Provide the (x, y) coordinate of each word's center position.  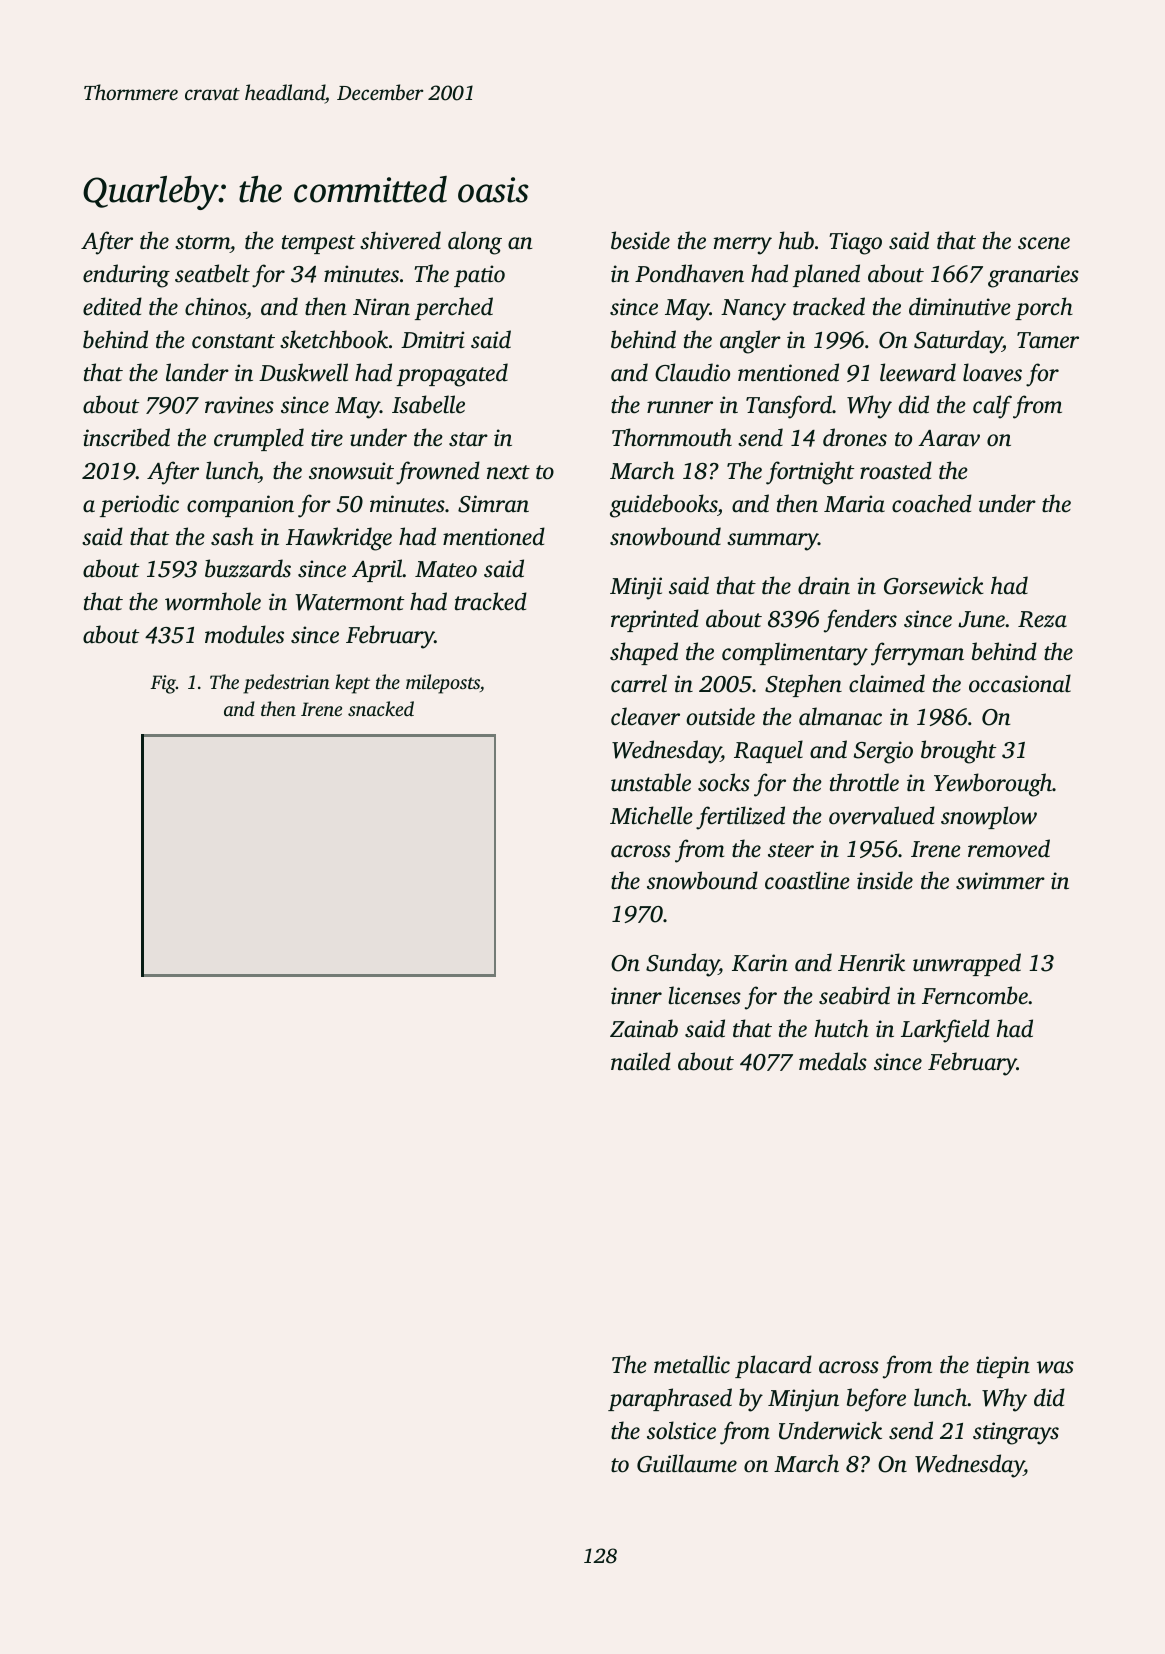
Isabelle (428, 404)
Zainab (644, 1028)
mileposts (443, 684)
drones (855, 437)
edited (112, 306)
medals (833, 1061)
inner (636, 996)
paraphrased (670, 1399)
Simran (493, 504)
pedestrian (286, 684)
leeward (918, 372)
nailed (641, 1061)
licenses (704, 995)
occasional (1020, 683)
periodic (139, 505)
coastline (807, 880)
